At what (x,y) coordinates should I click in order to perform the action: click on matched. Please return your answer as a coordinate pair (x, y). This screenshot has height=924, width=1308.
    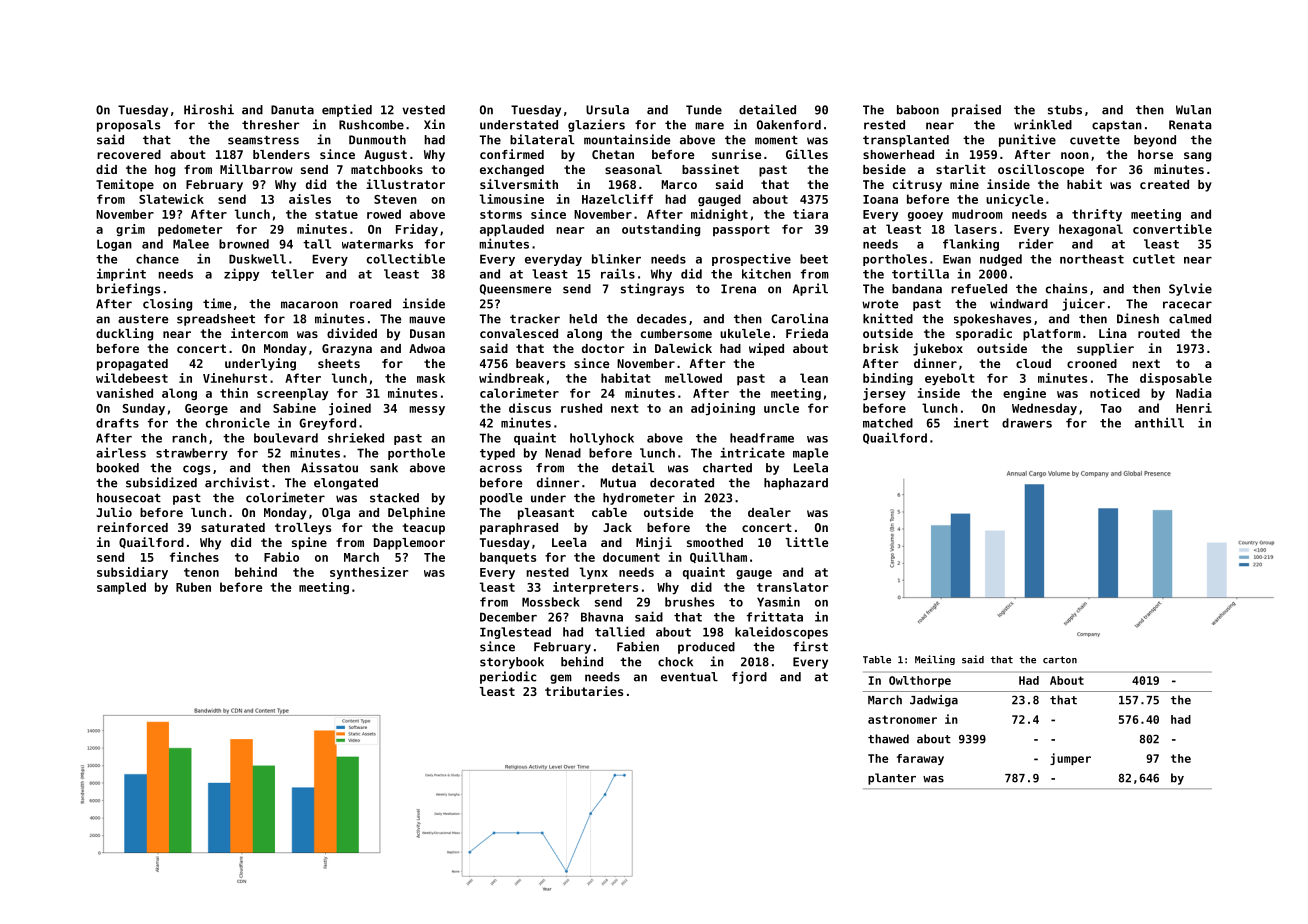
    Looking at the image, I should click on (888, 423).
